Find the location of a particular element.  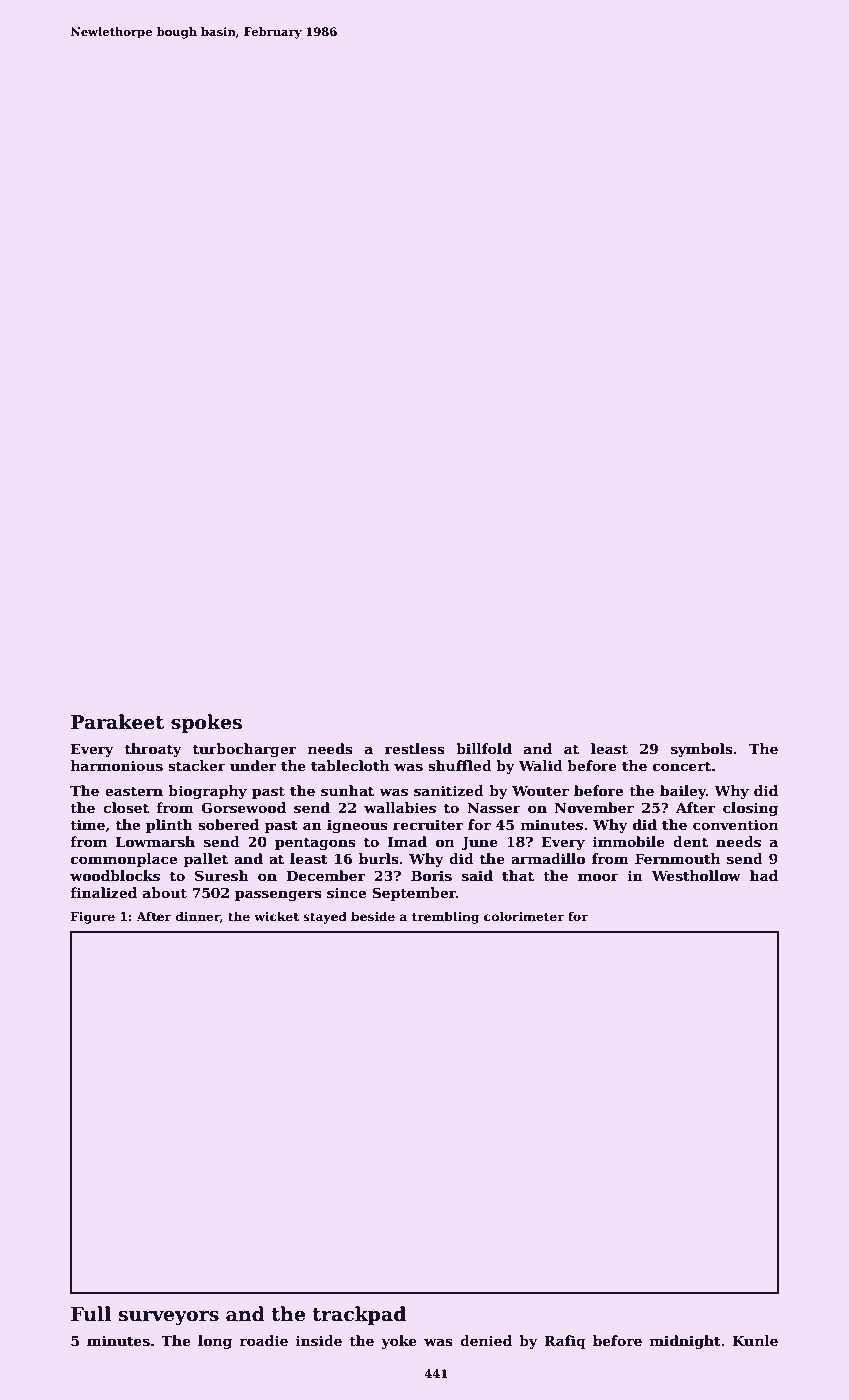

inside is located at coordinates (318, 1340).
